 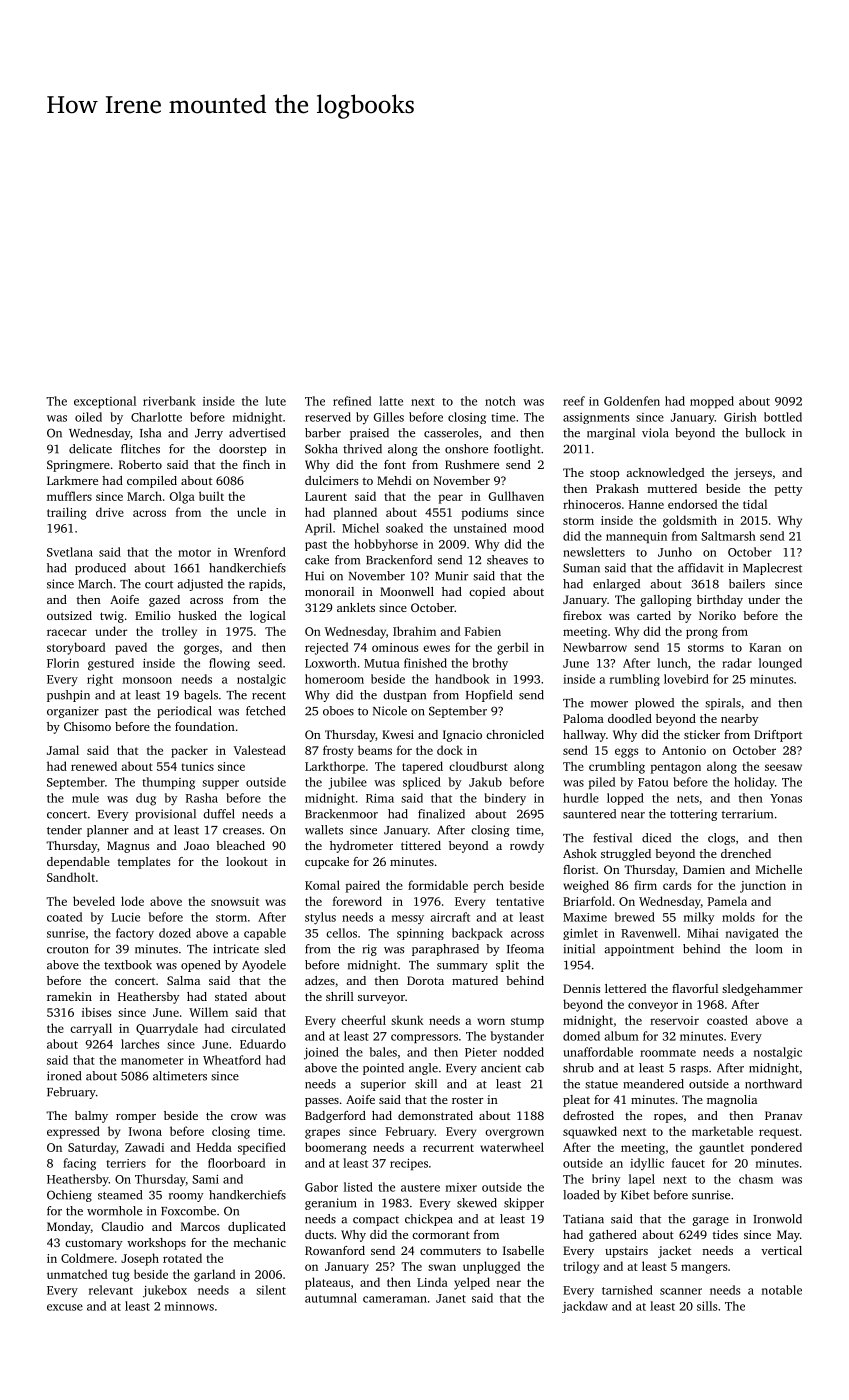 I want to click on Pamela, so click(x=727, y=901).
